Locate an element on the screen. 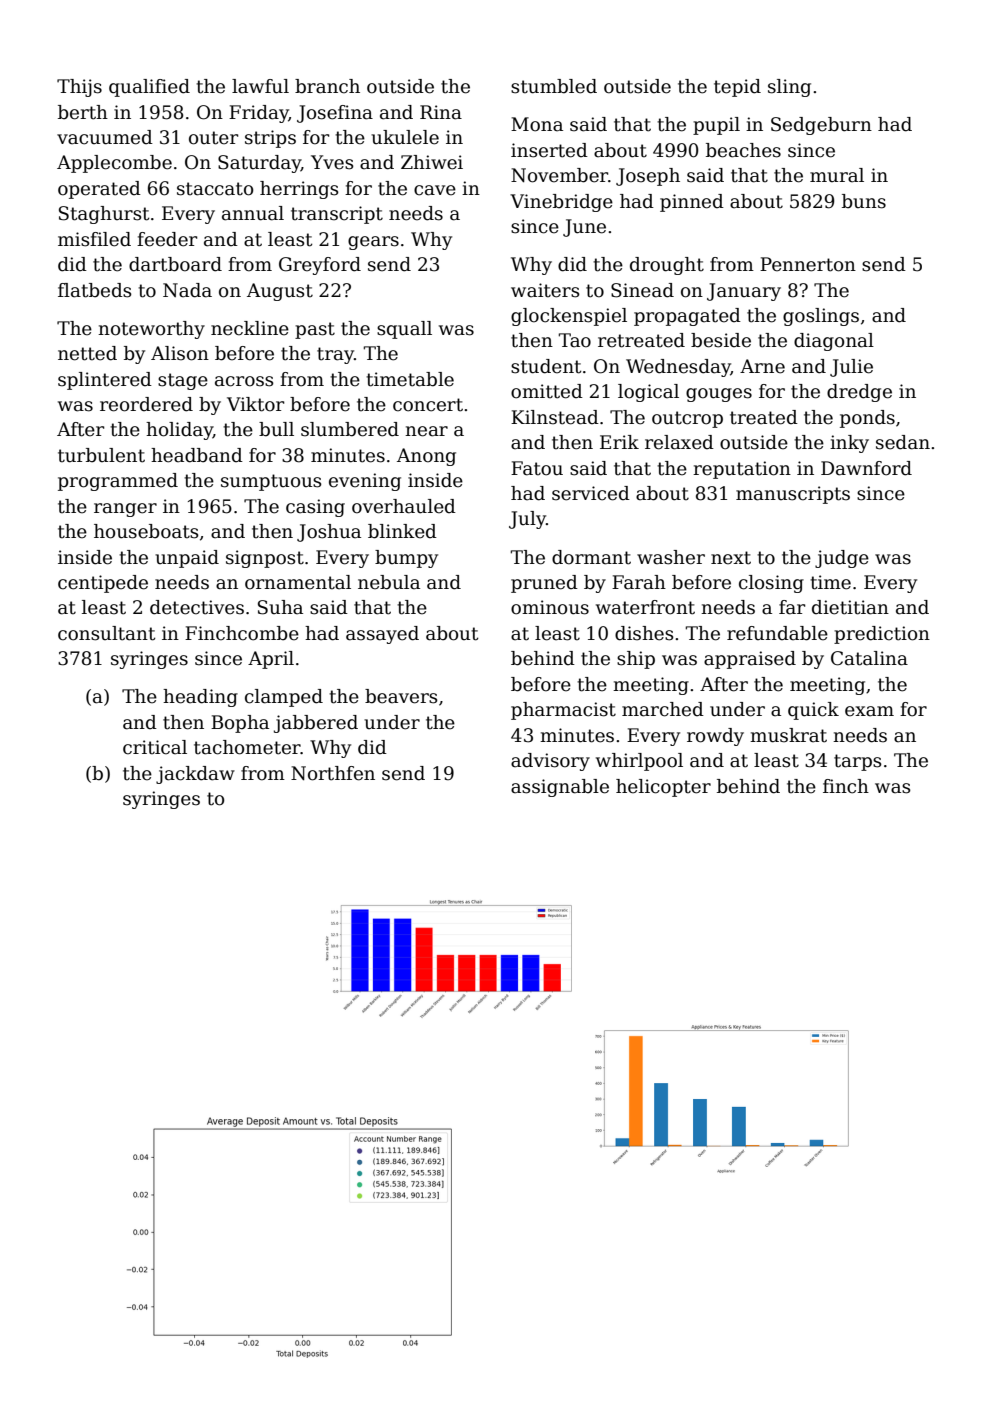 The height and width of the screenshot is (1412, 994). manuscripts is located at coordinates (793, 495).
